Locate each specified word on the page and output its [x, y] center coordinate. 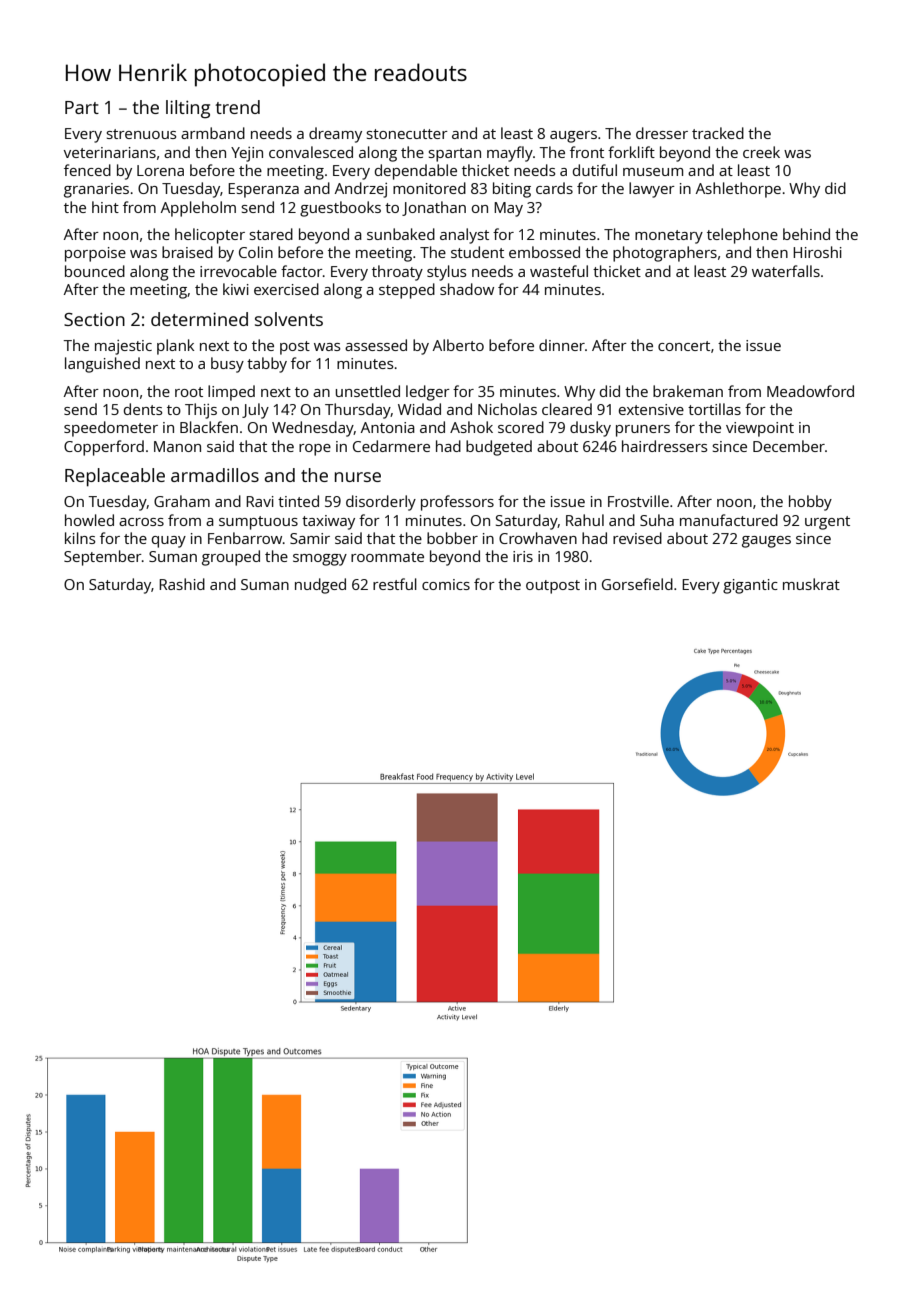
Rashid [182, 584]
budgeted [499, 448]
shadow [467, 289]
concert [684, 346]
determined [199, 319]
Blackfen [209, 427]
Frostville [638, 501]
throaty [397, 273]
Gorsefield [637, 584]
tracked [718, 133]
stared [271, 234]
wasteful [559, 271]
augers [573, 137]
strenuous [141, 134]
